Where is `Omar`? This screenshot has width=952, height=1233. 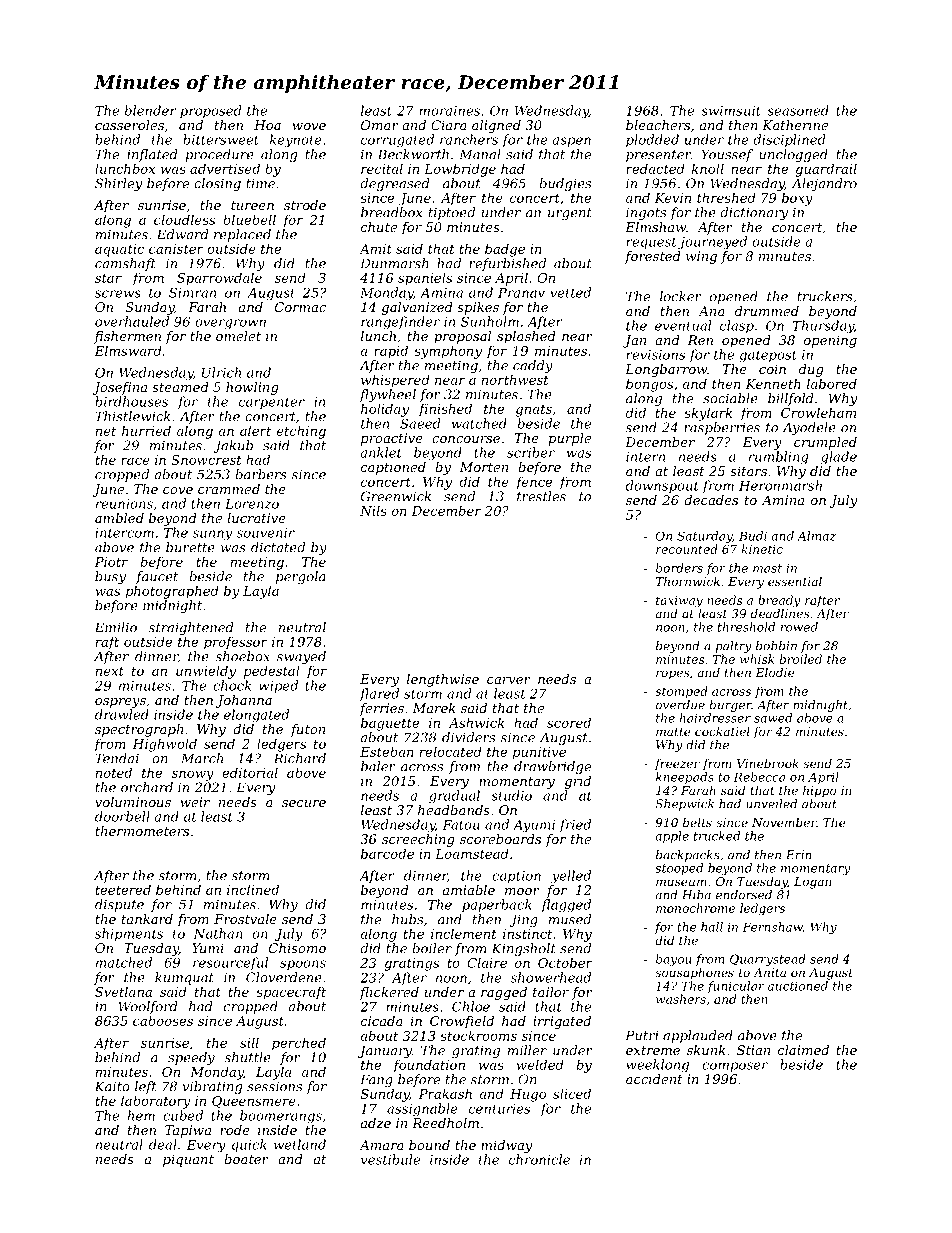 Omar is located at coordinates (380, 125).
